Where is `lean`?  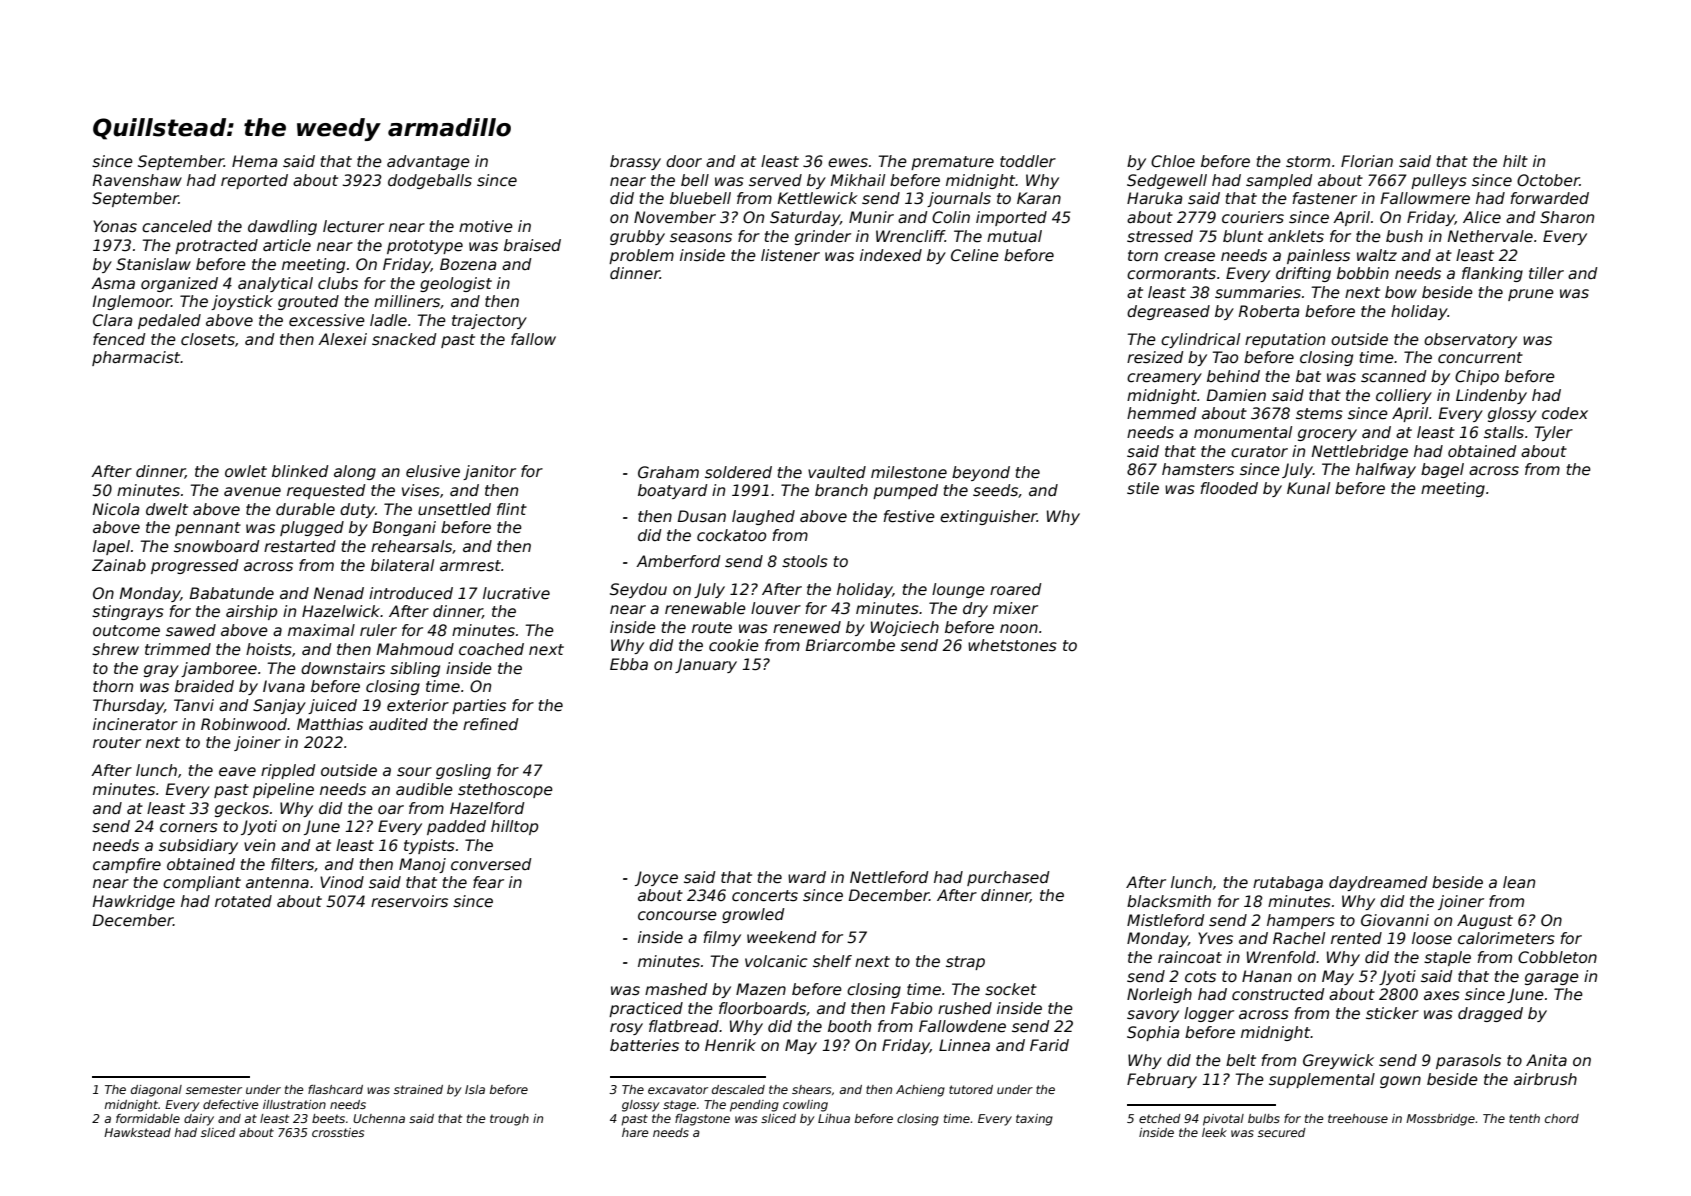
lean is located at coordinates (1519, 882).
